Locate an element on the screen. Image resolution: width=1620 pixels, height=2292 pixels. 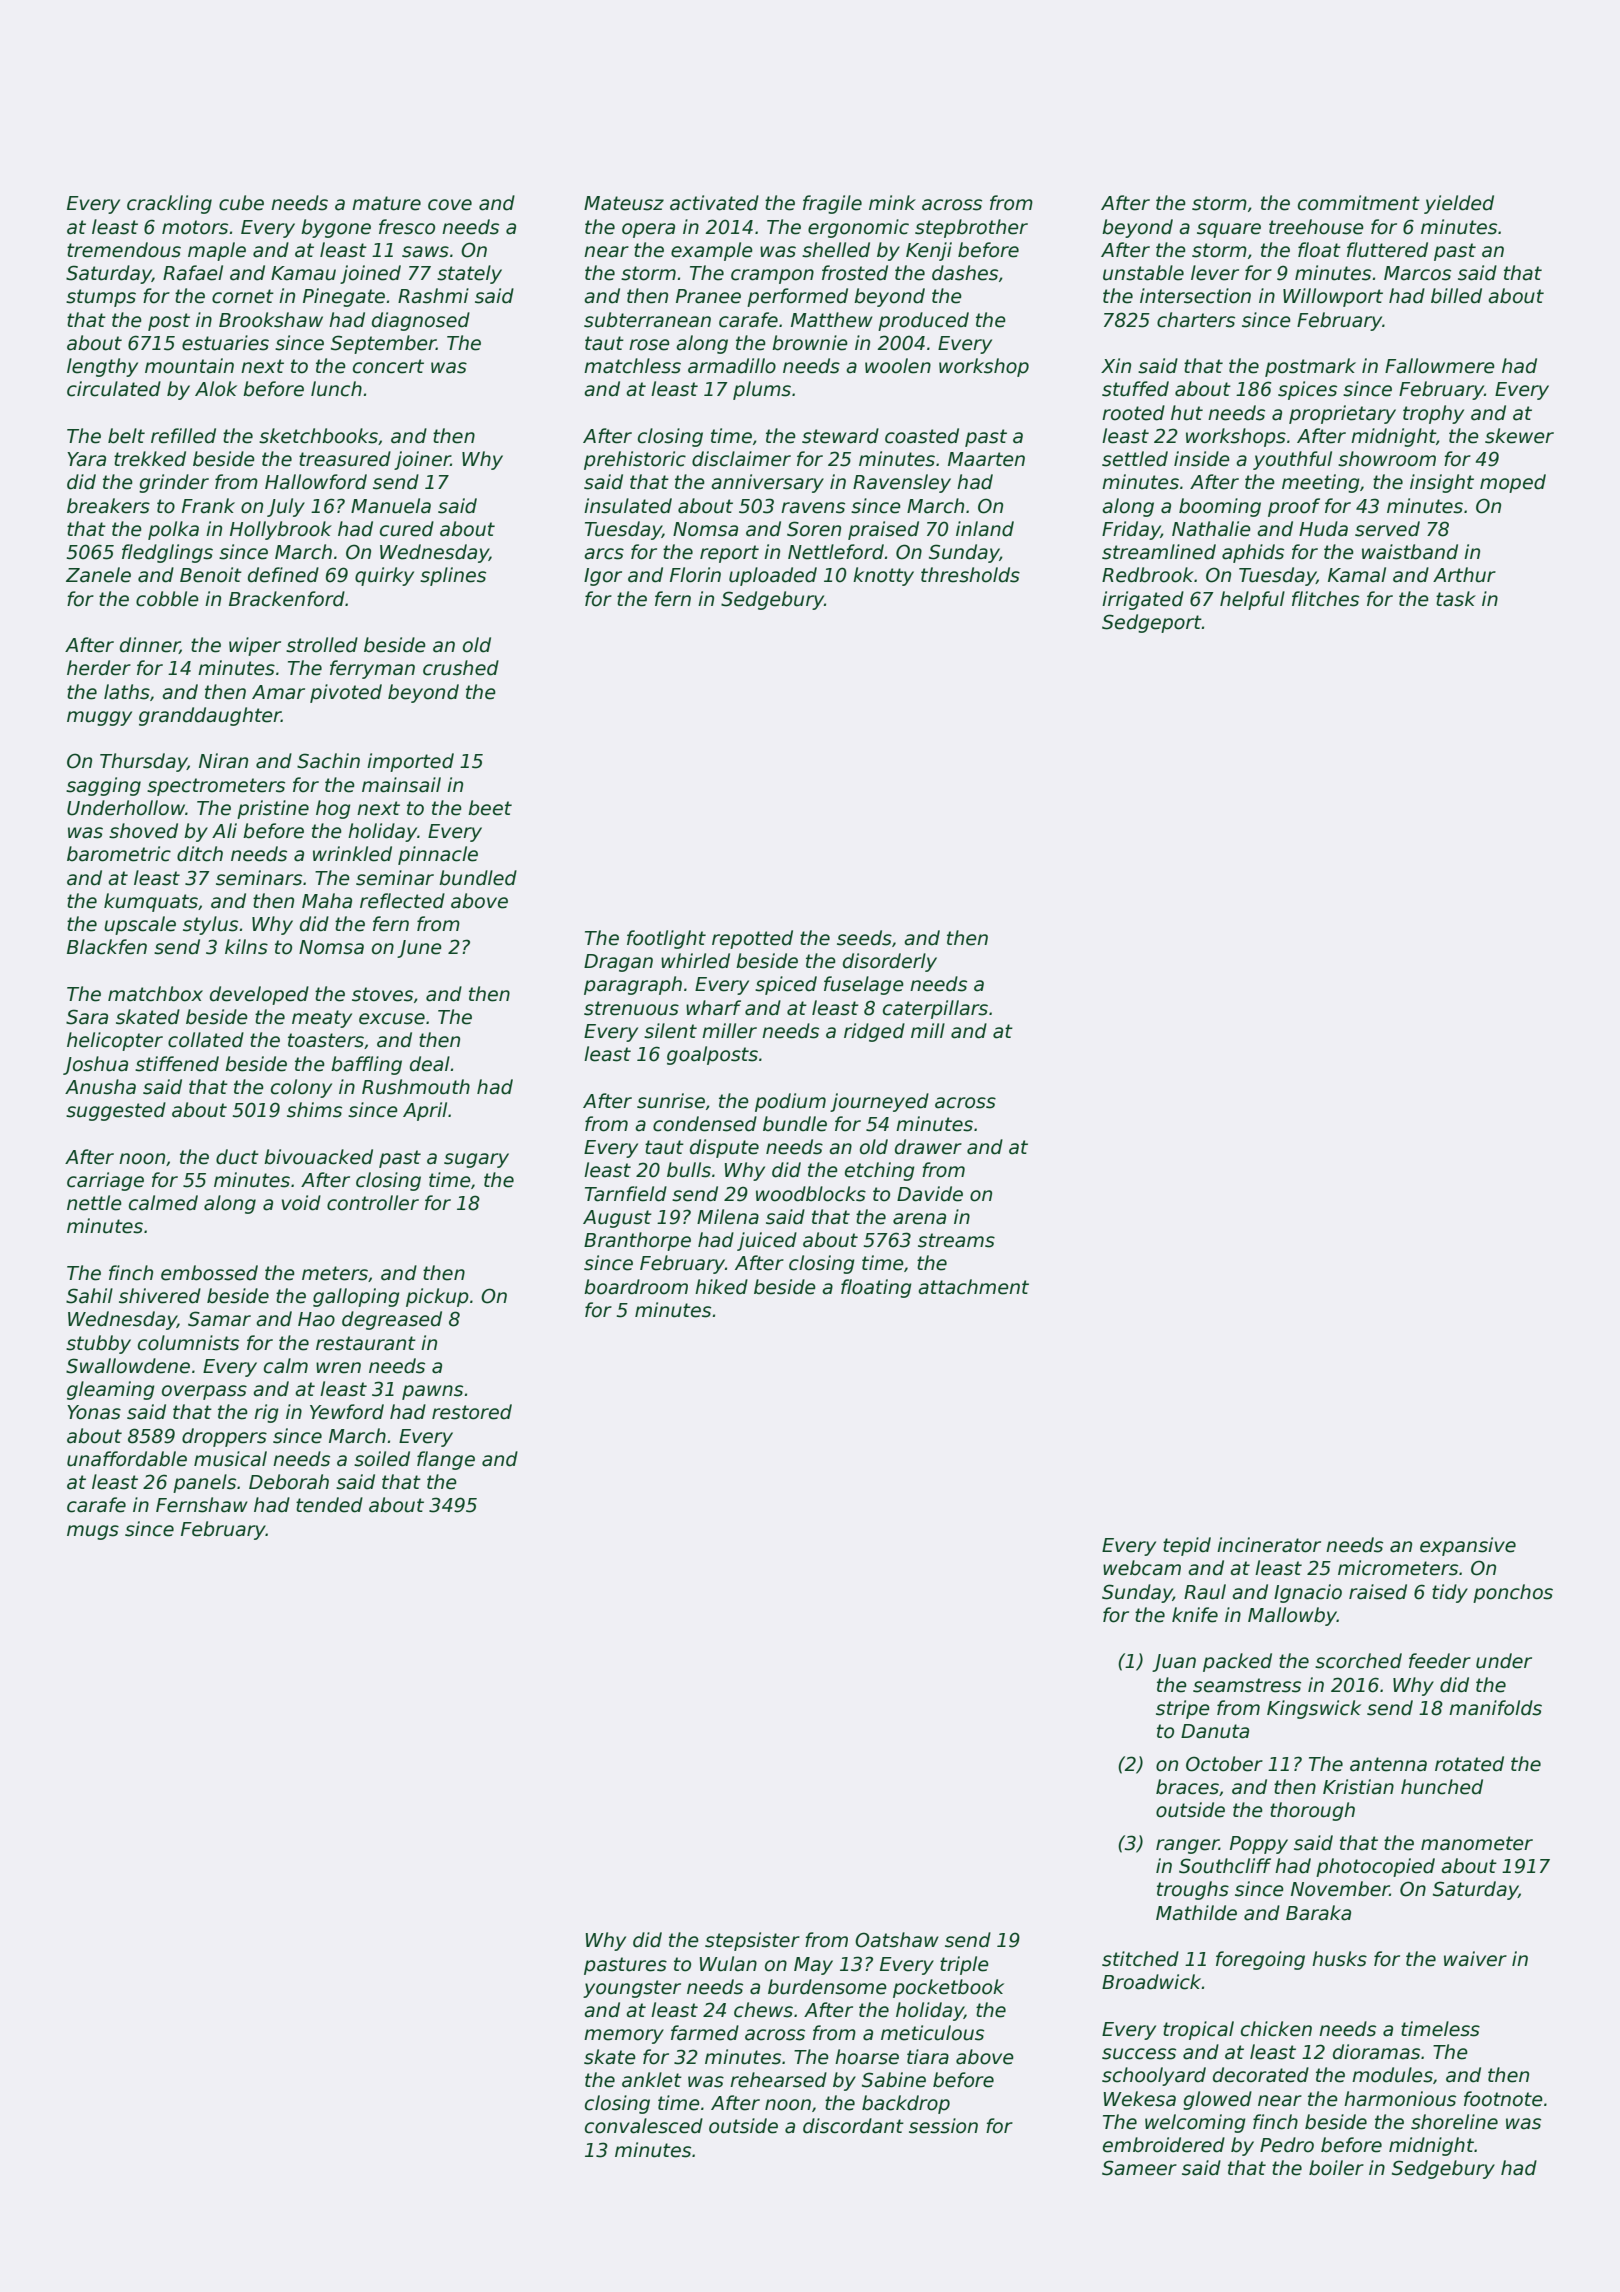
memory is located at coordinates (624, 2036).
